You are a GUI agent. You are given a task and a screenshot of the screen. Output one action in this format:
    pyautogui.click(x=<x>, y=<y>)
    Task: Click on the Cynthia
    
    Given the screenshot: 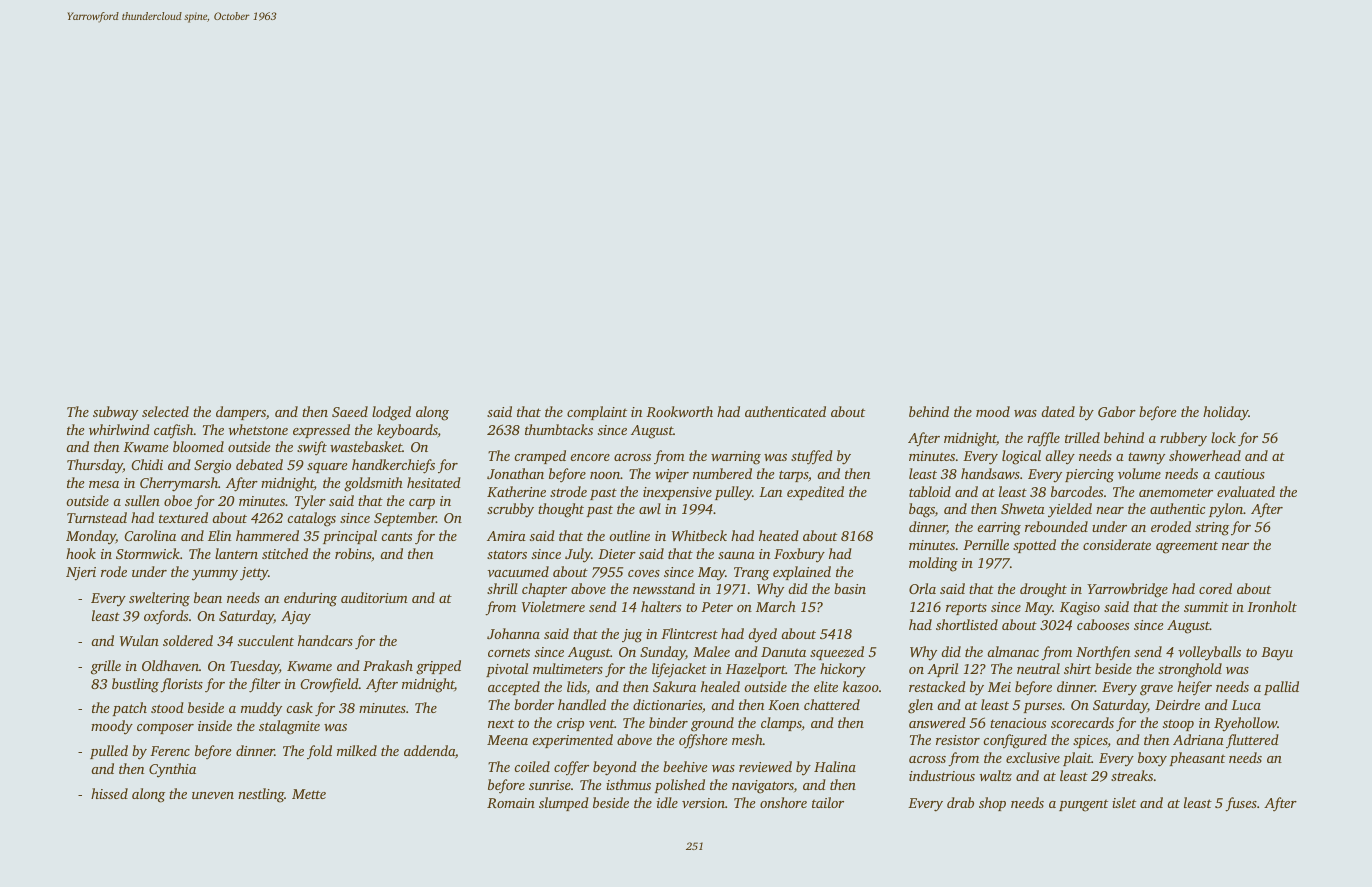 What is the action you would take?
    pyautogui.click(x=172, y=770)
